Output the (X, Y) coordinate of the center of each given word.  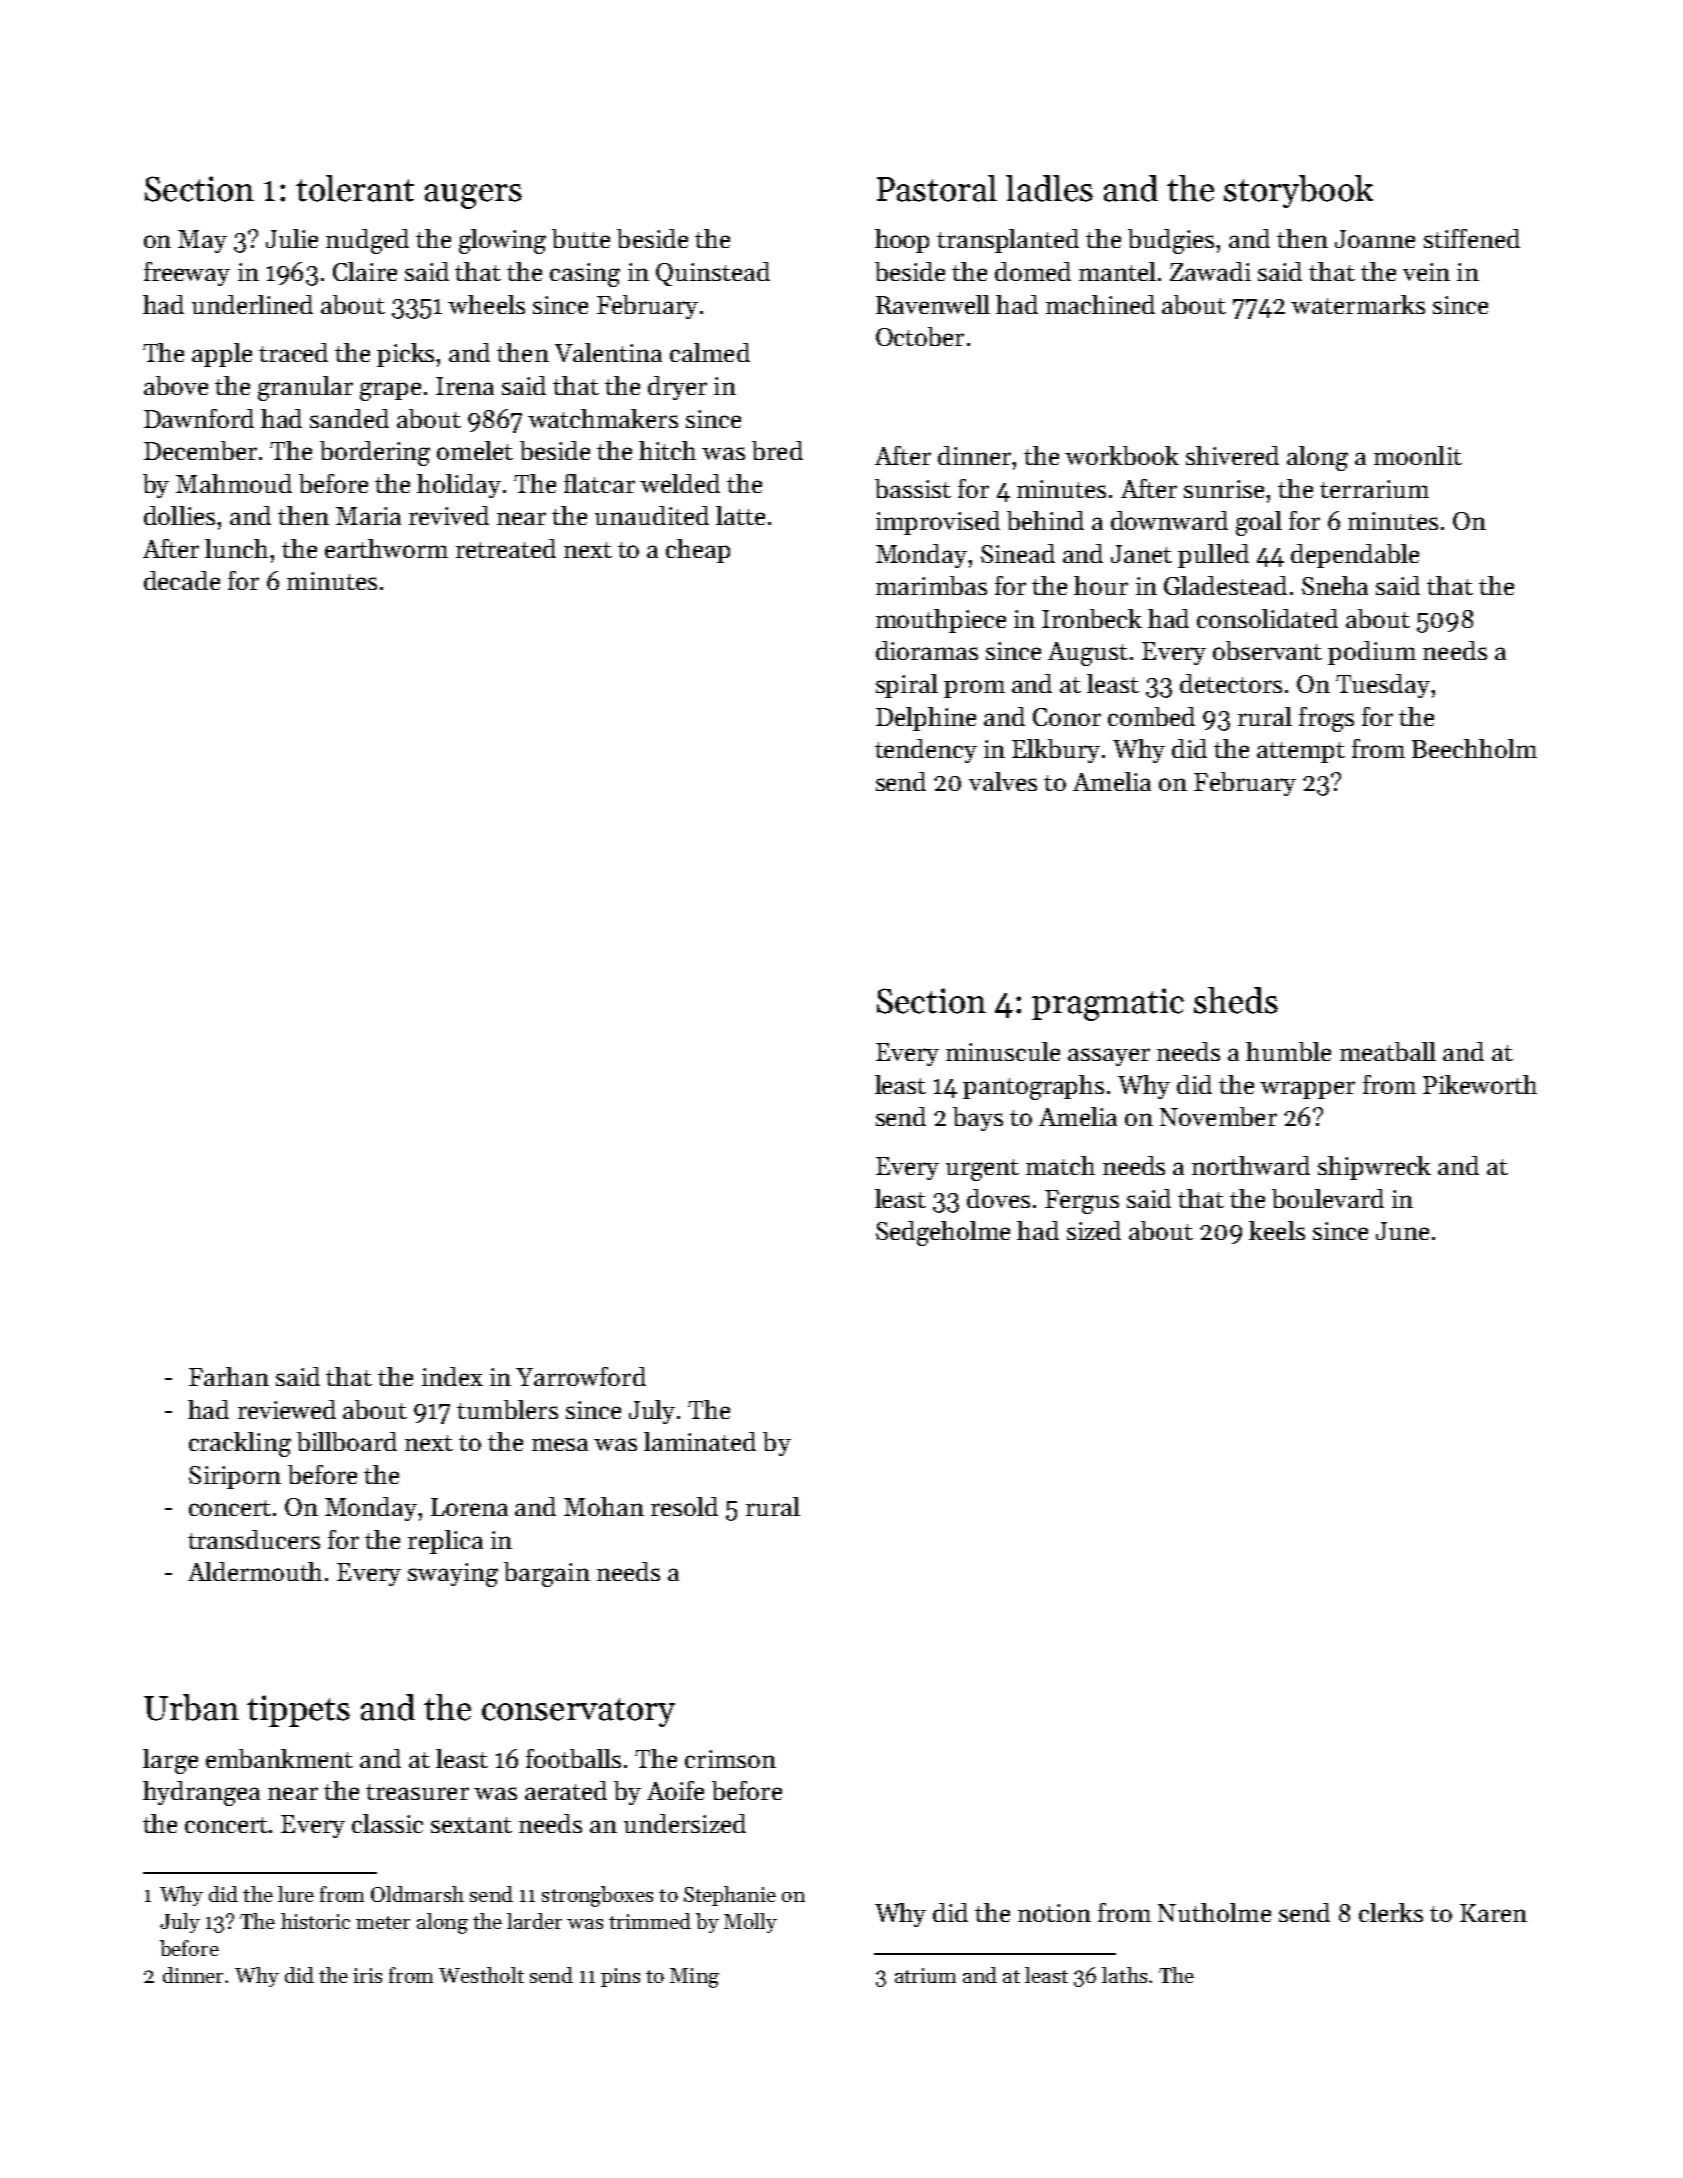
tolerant (355, 188)
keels (1277, 1230)
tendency (926, 751)
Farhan (229, 1376)
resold (684, 1506)
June (1402, 1231)
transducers (254, 1539)
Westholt (481, 1975)
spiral (907, 686)
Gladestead (1225, 585)
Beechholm (1474, 748)
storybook (1298, 191)
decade (182, 580)
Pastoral (937, 188)
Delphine (926, 719)
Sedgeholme (943, 1233)
